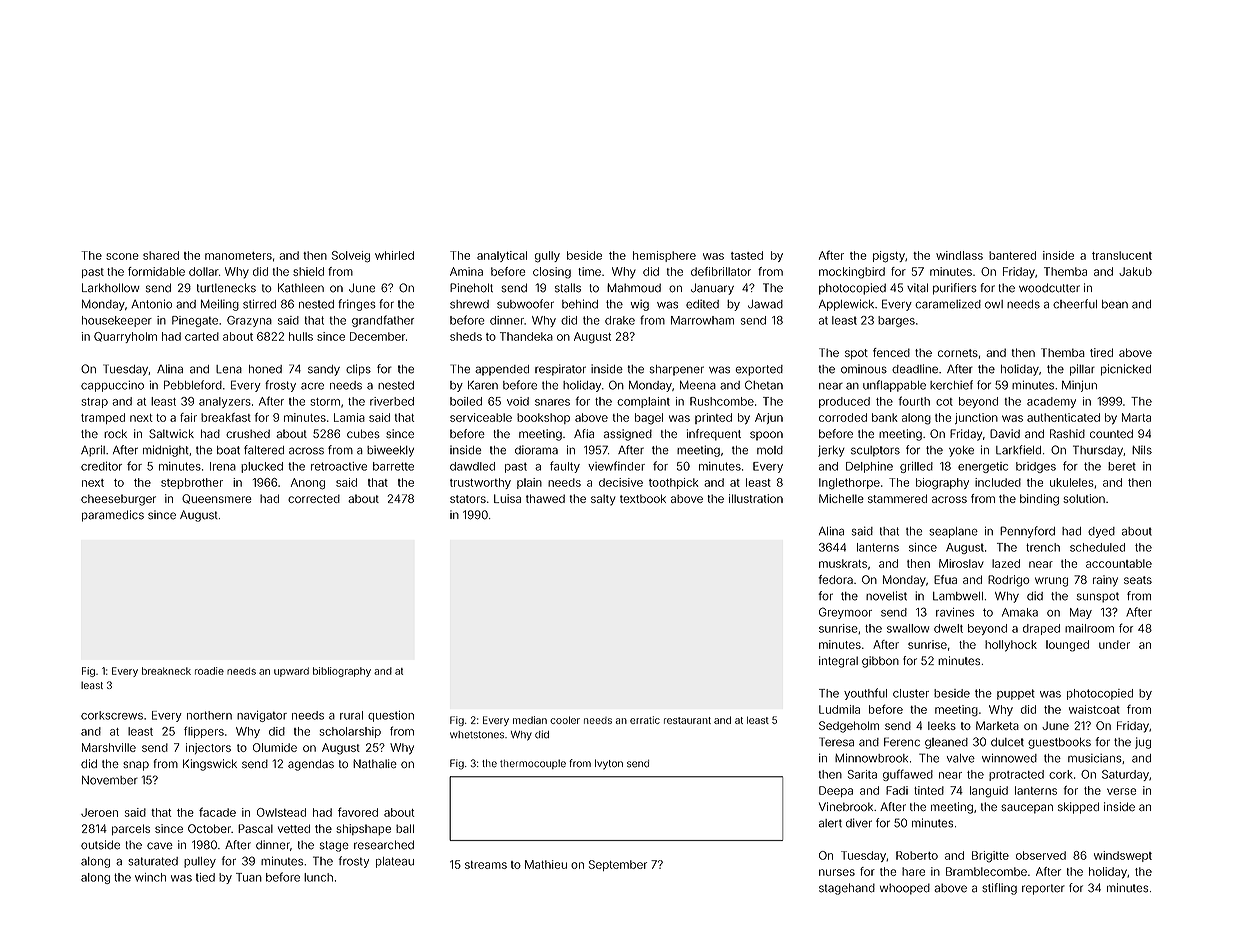 This screenshot has height=952, width=1233. What do you see at coordinates (291, 672) in the screenshot?
I see `upward` at bounding box center [291, 672].
